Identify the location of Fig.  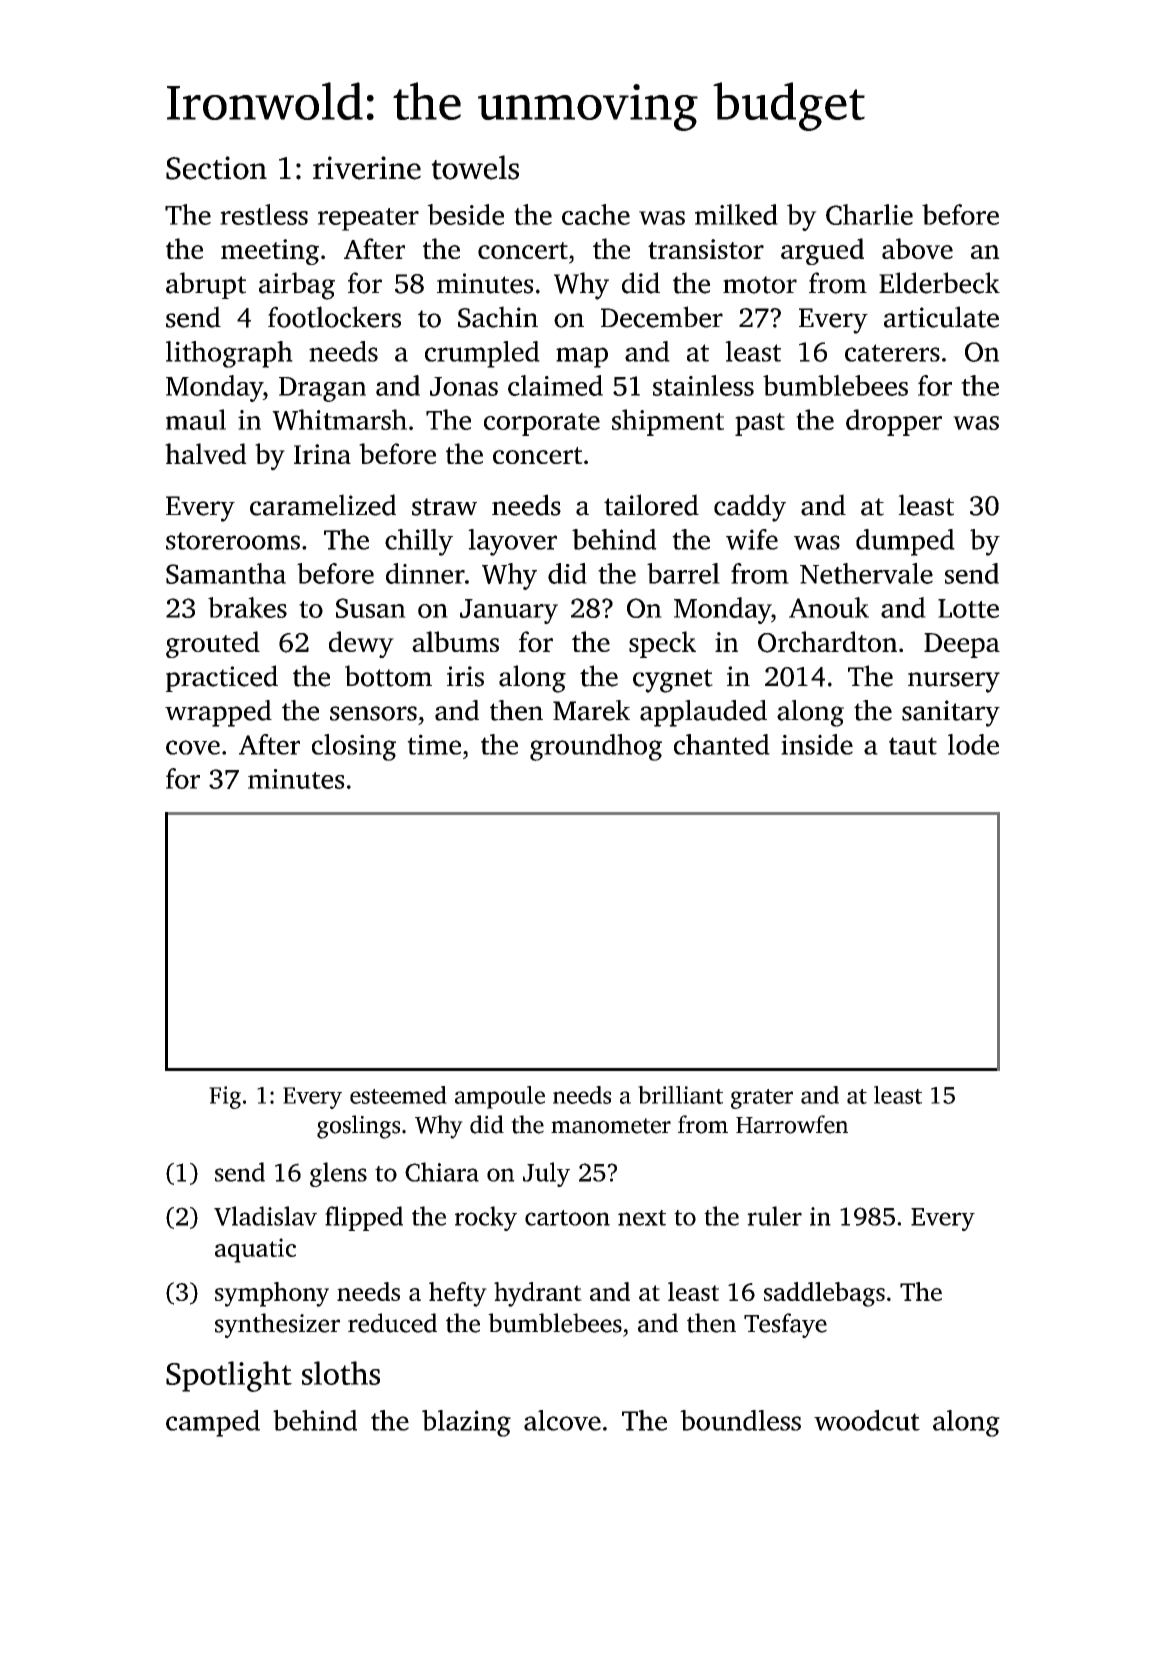
(225, 1097).
